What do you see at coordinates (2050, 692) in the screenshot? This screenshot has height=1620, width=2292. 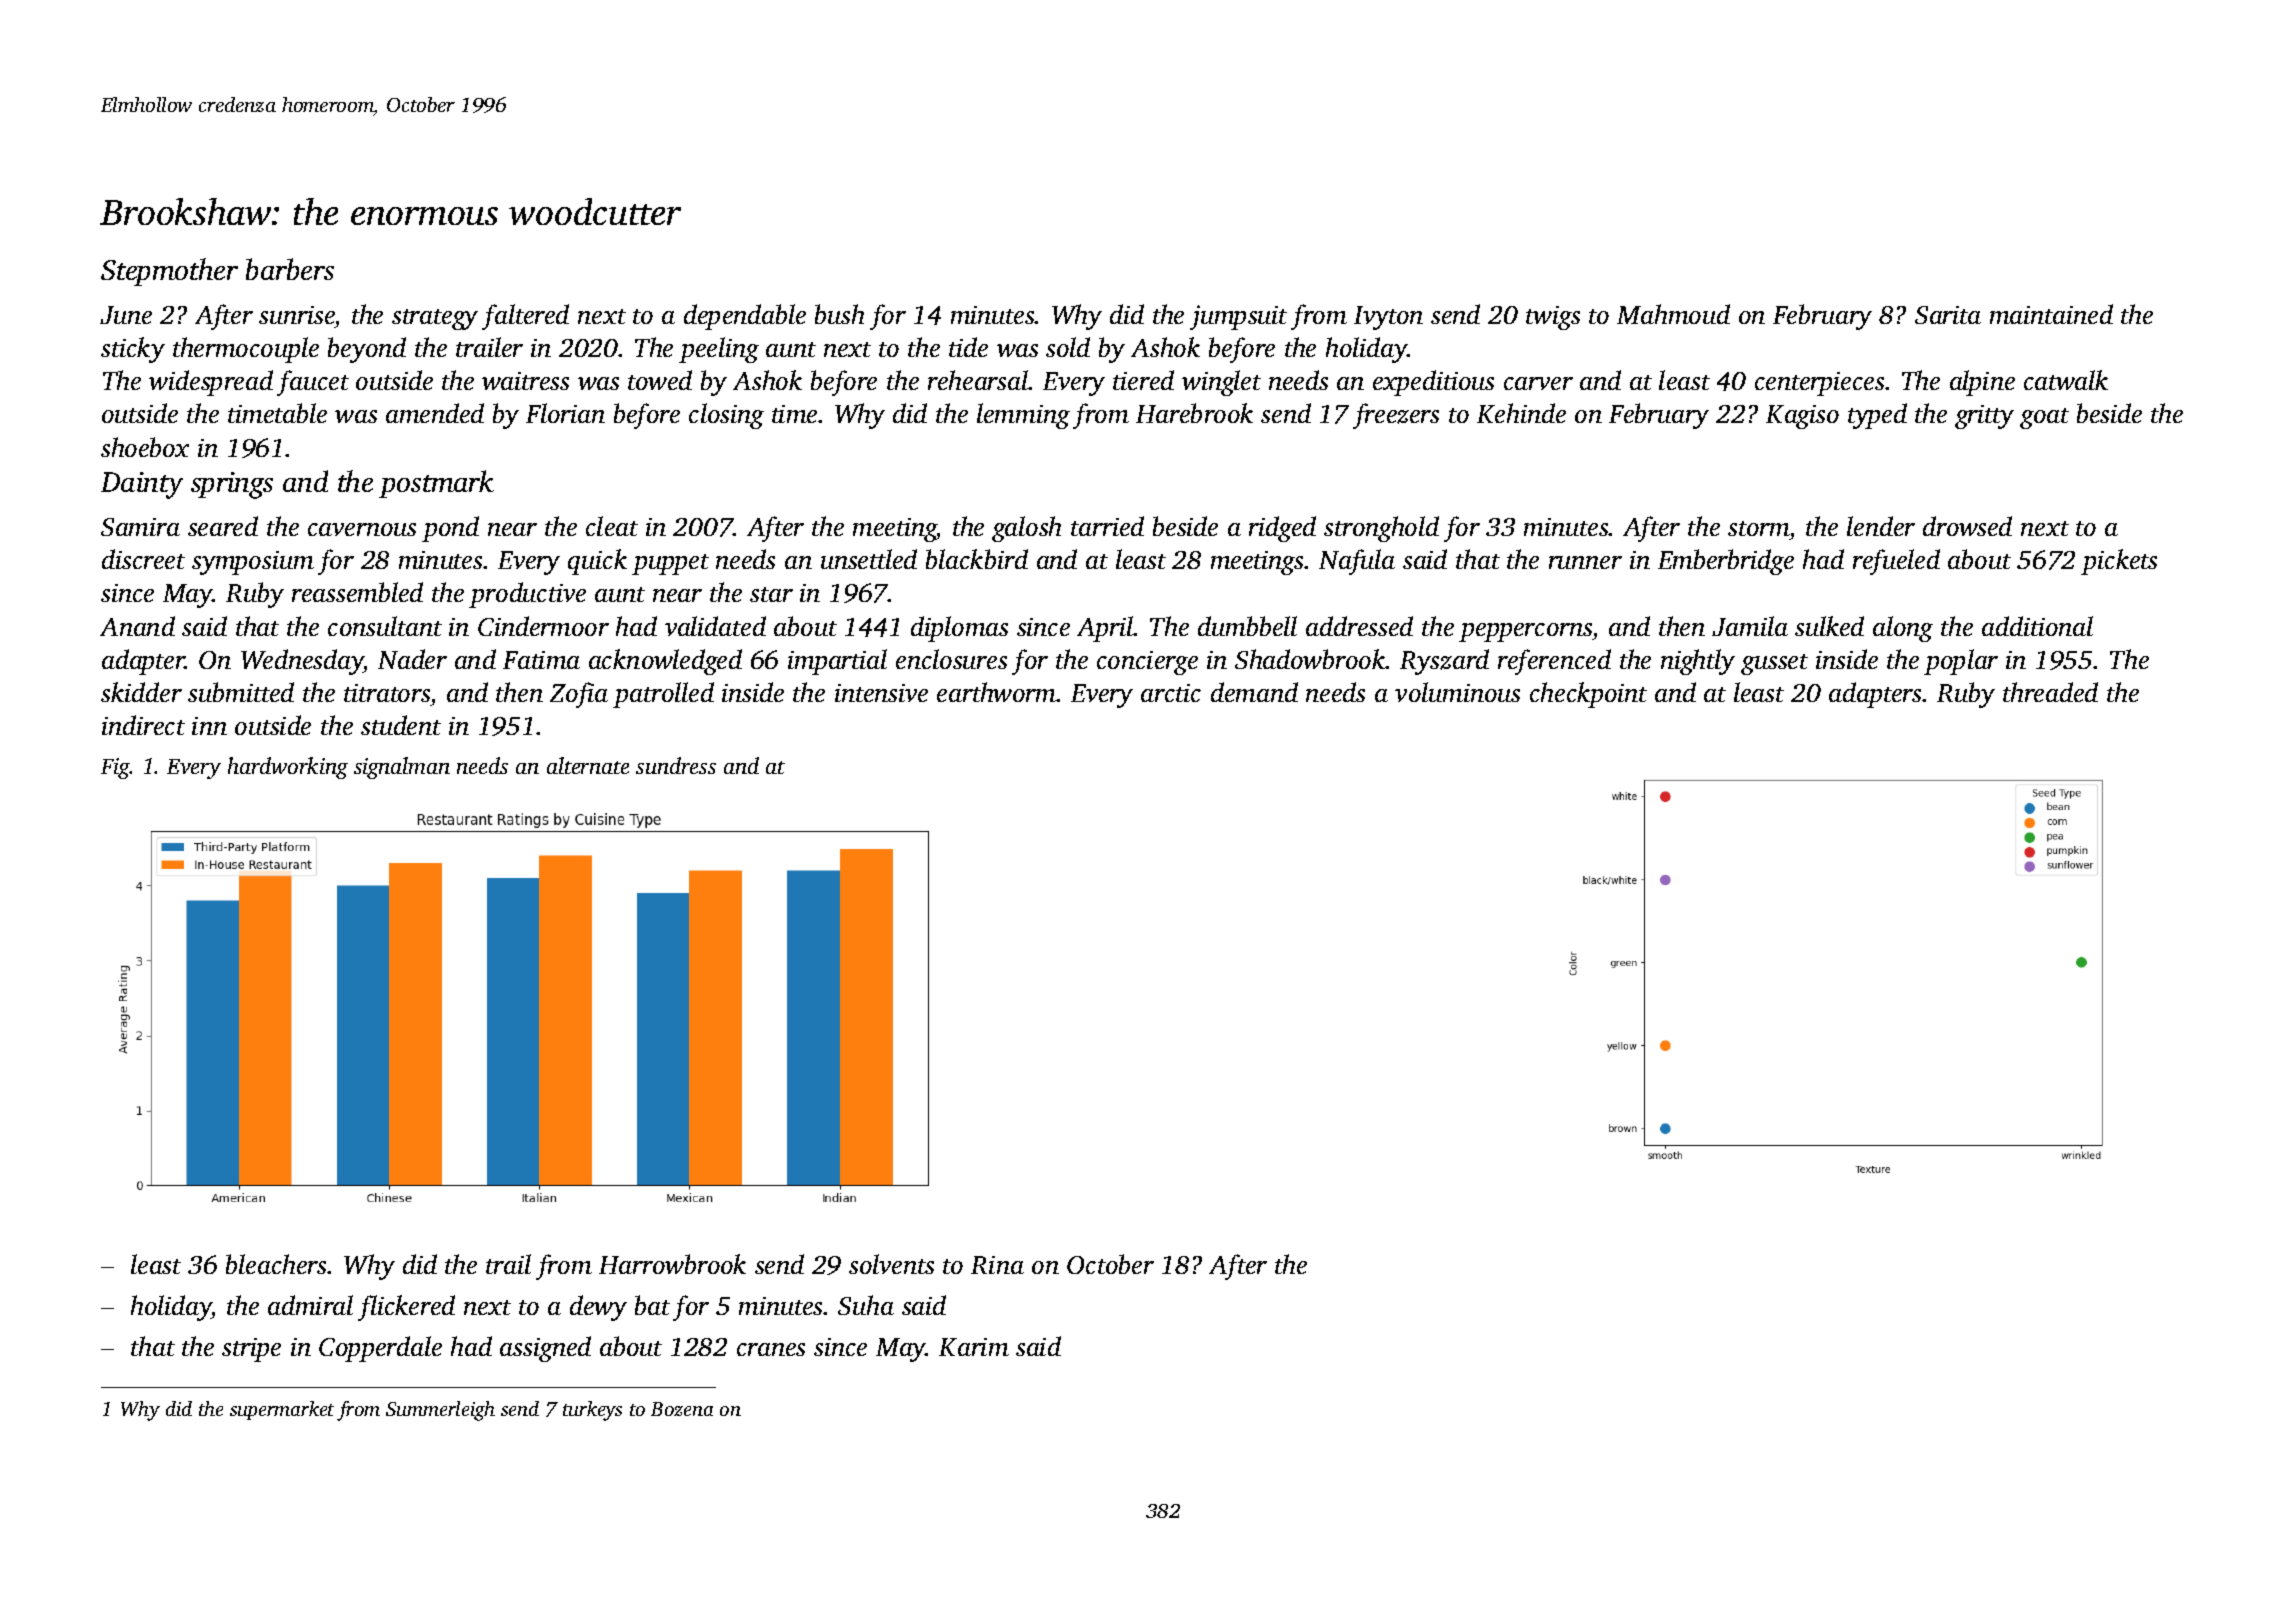 I see `threaded` at bounding box center [2050, 692].
